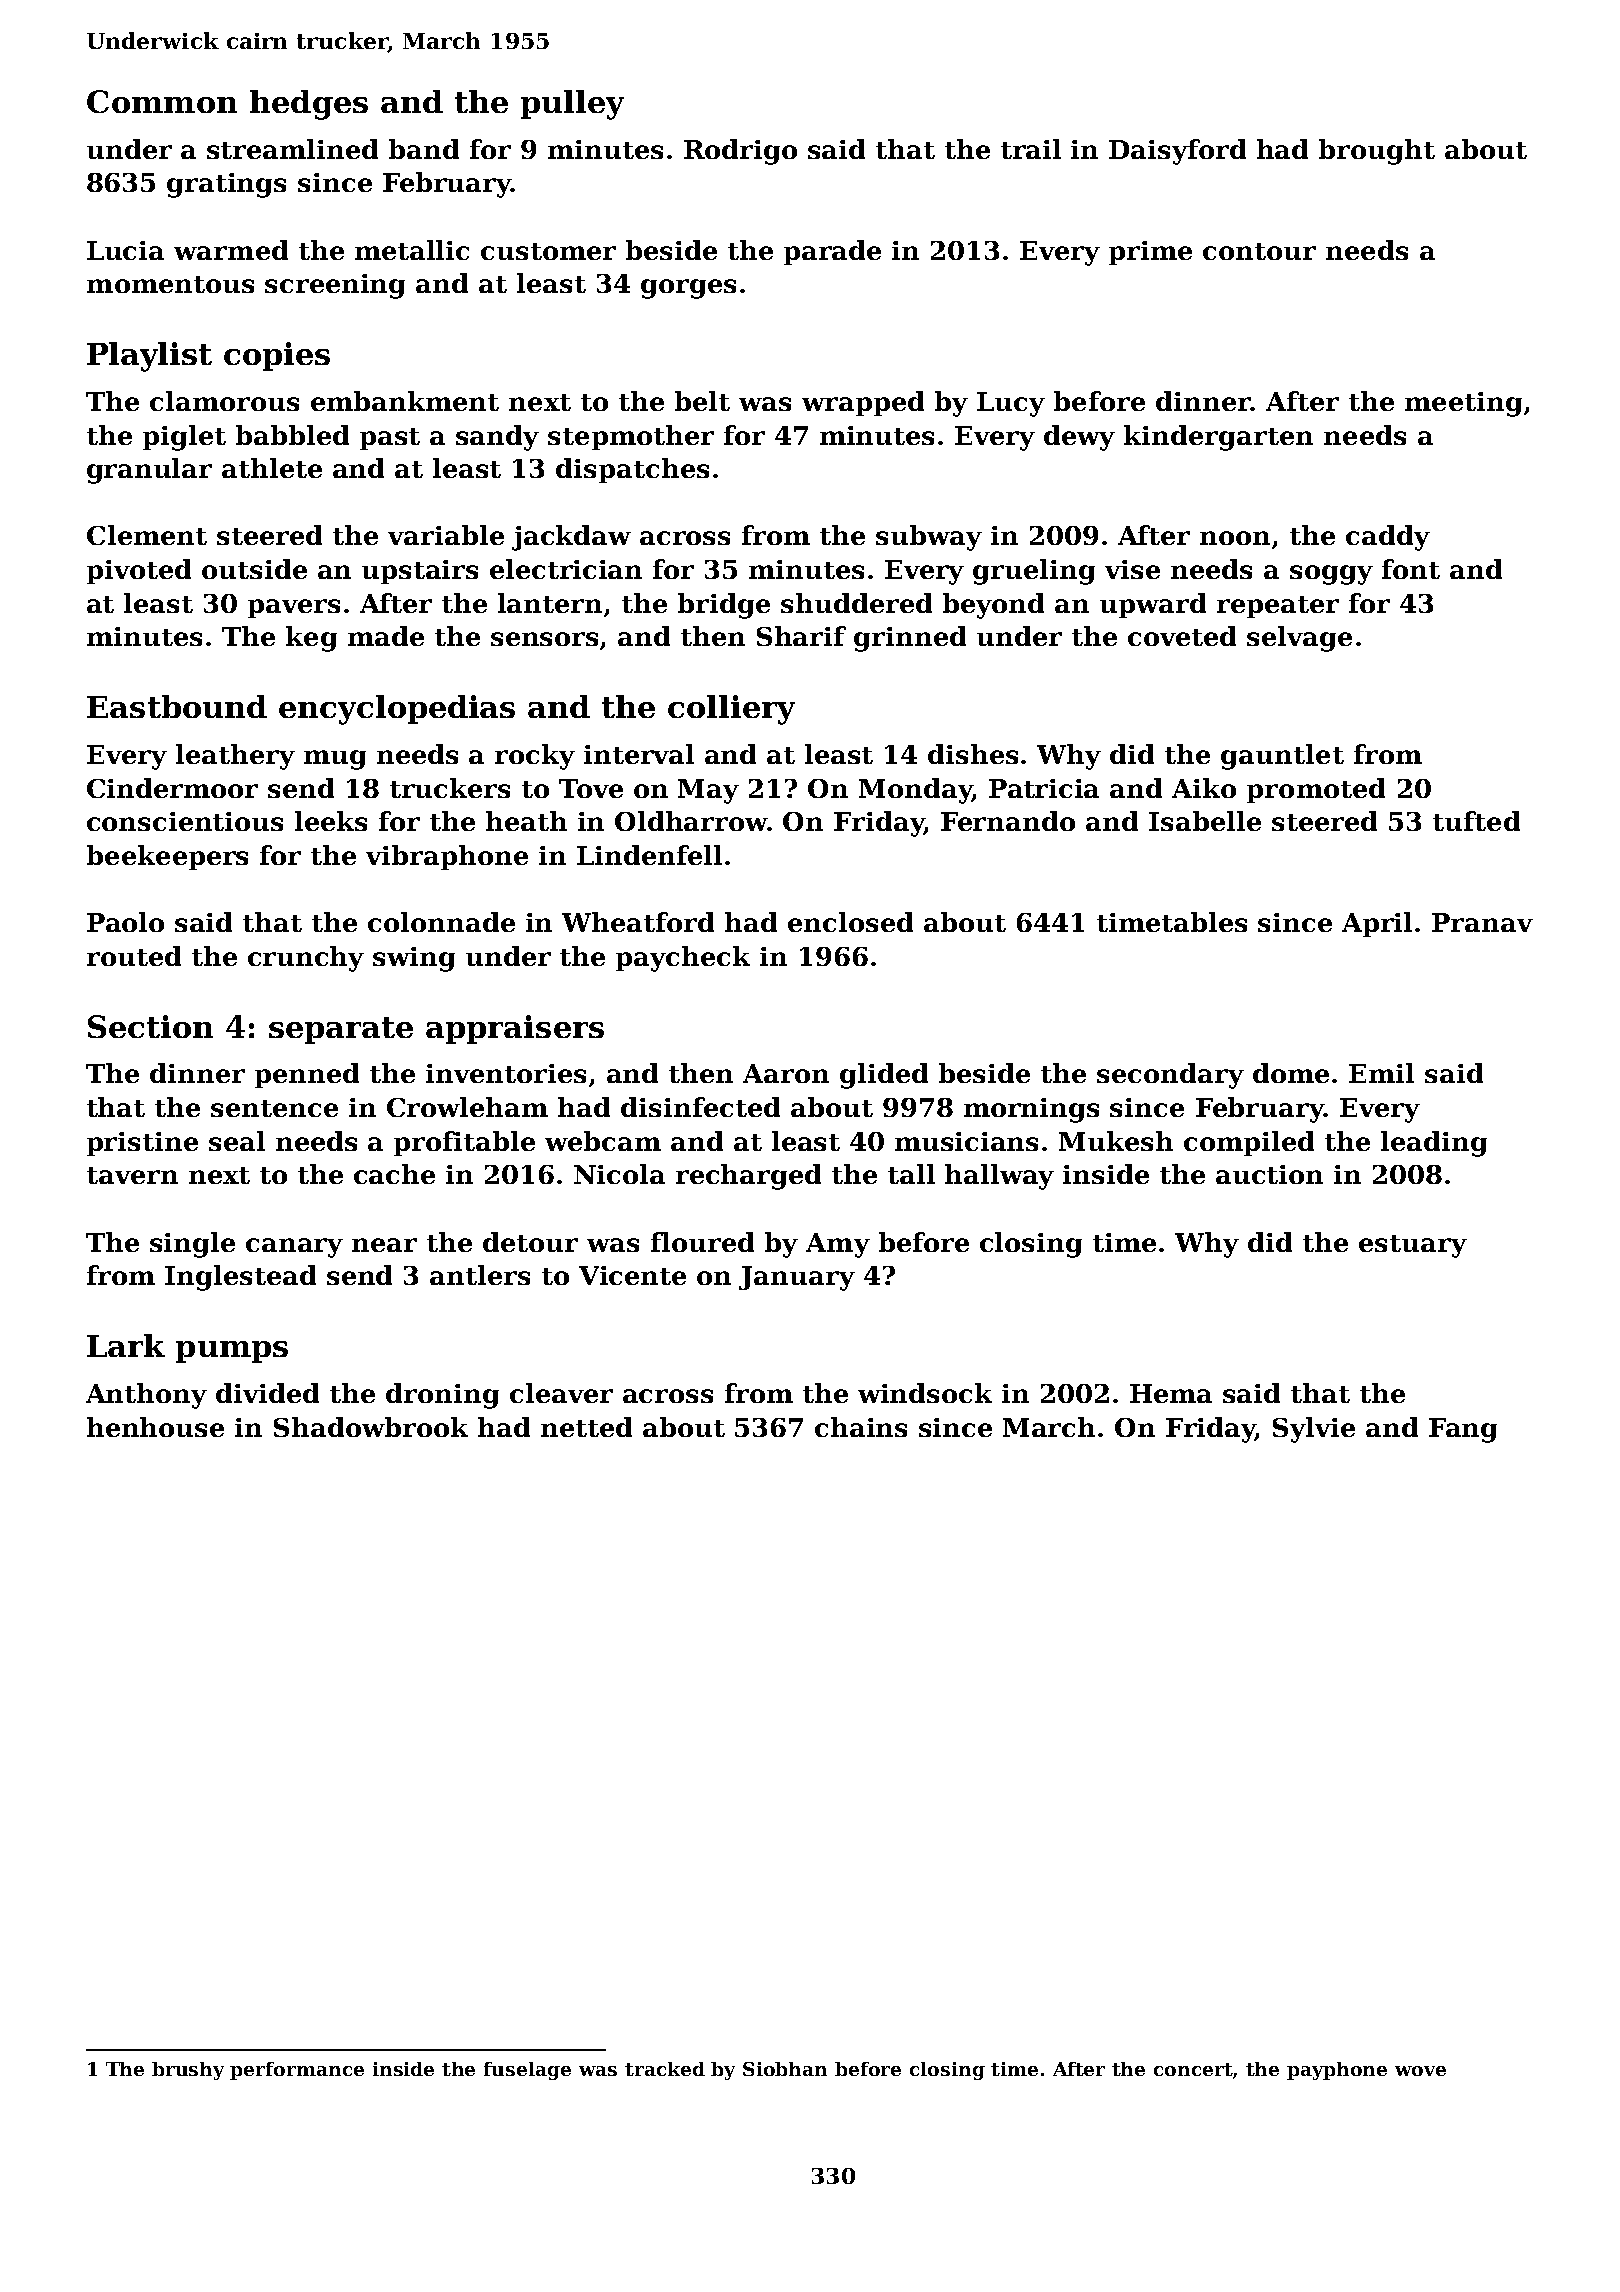 The width and height of the page is (1620, 2292). I want to click on brought, so click(1377, 152).
